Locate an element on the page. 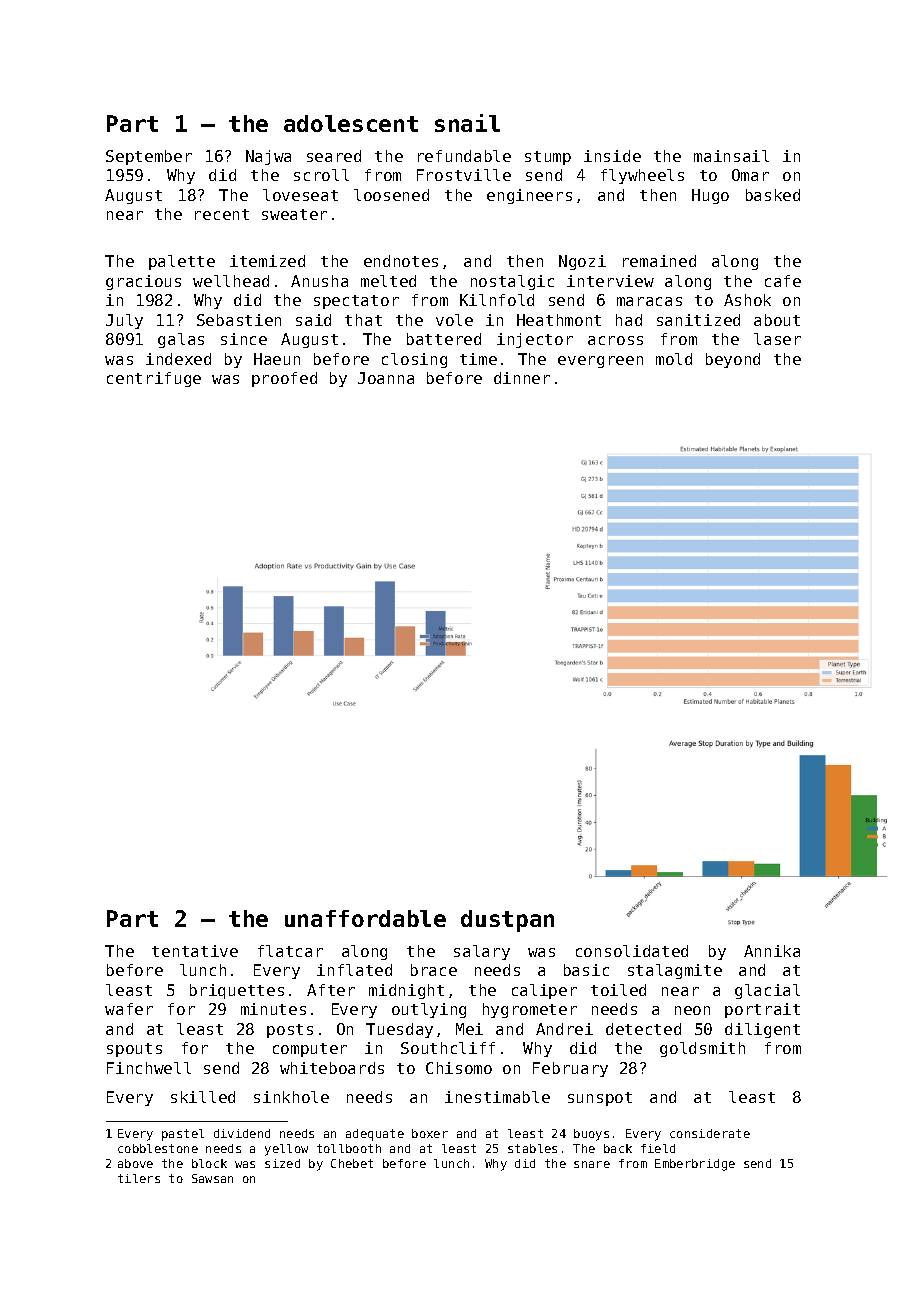 This document has height=1316, width=908. sunspot is located at coordinates (600, 1099).
